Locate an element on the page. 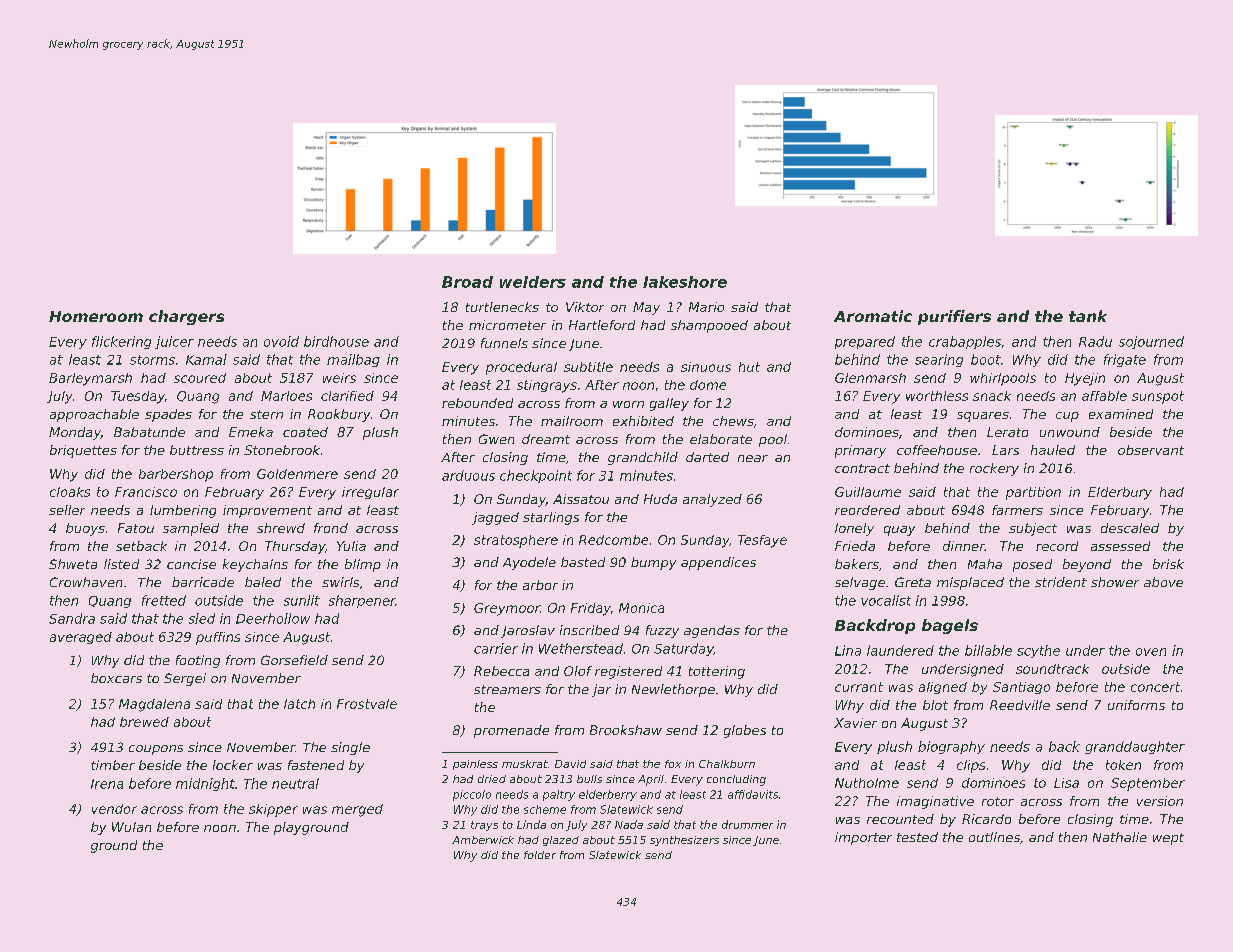 This document has width=1233, height=952. lakeshore is located at coordinates (685, 282).
